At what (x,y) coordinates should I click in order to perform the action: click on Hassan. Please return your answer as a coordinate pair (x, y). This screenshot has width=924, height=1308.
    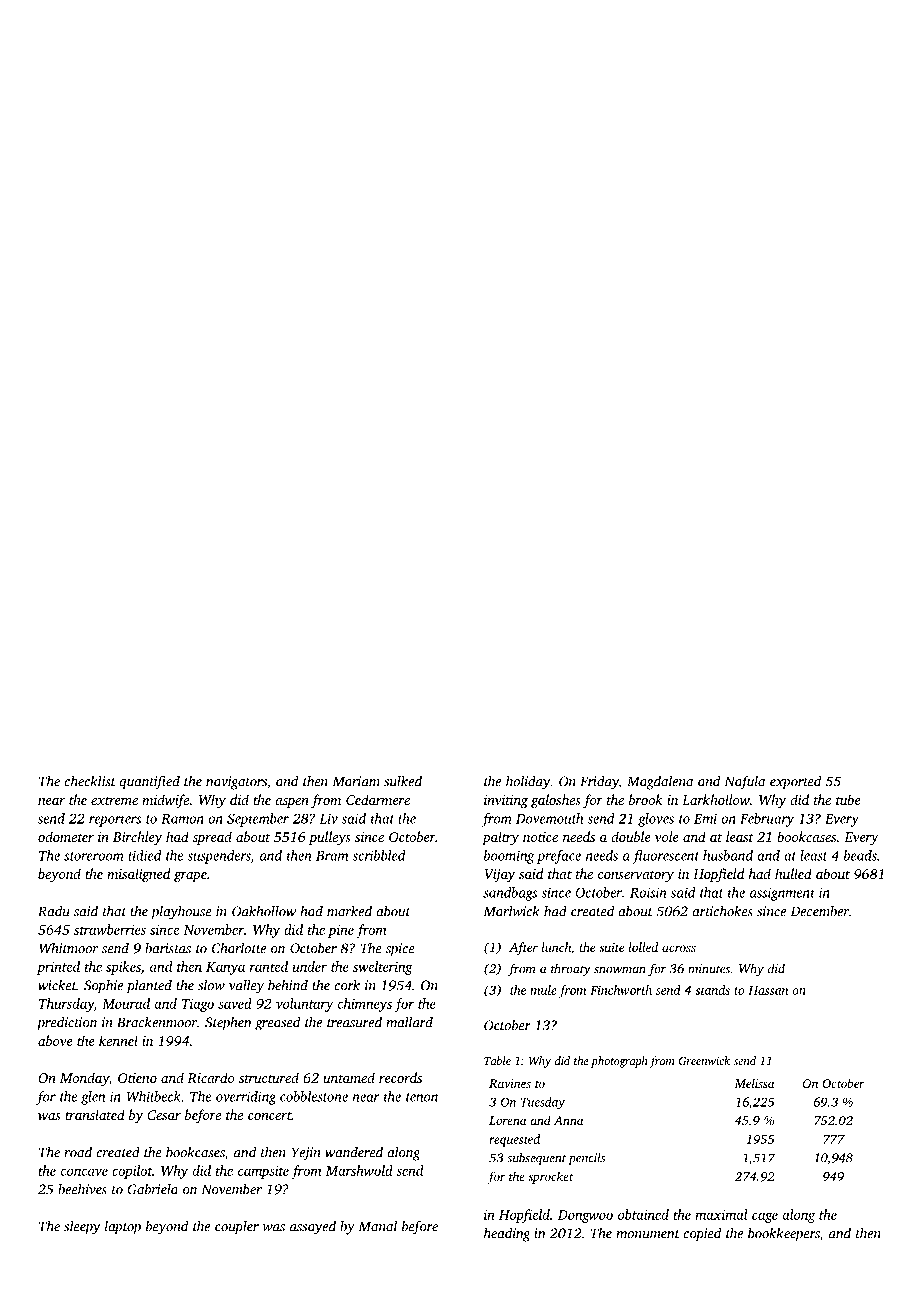
    Looking at the image, I should click on (768, 990).
